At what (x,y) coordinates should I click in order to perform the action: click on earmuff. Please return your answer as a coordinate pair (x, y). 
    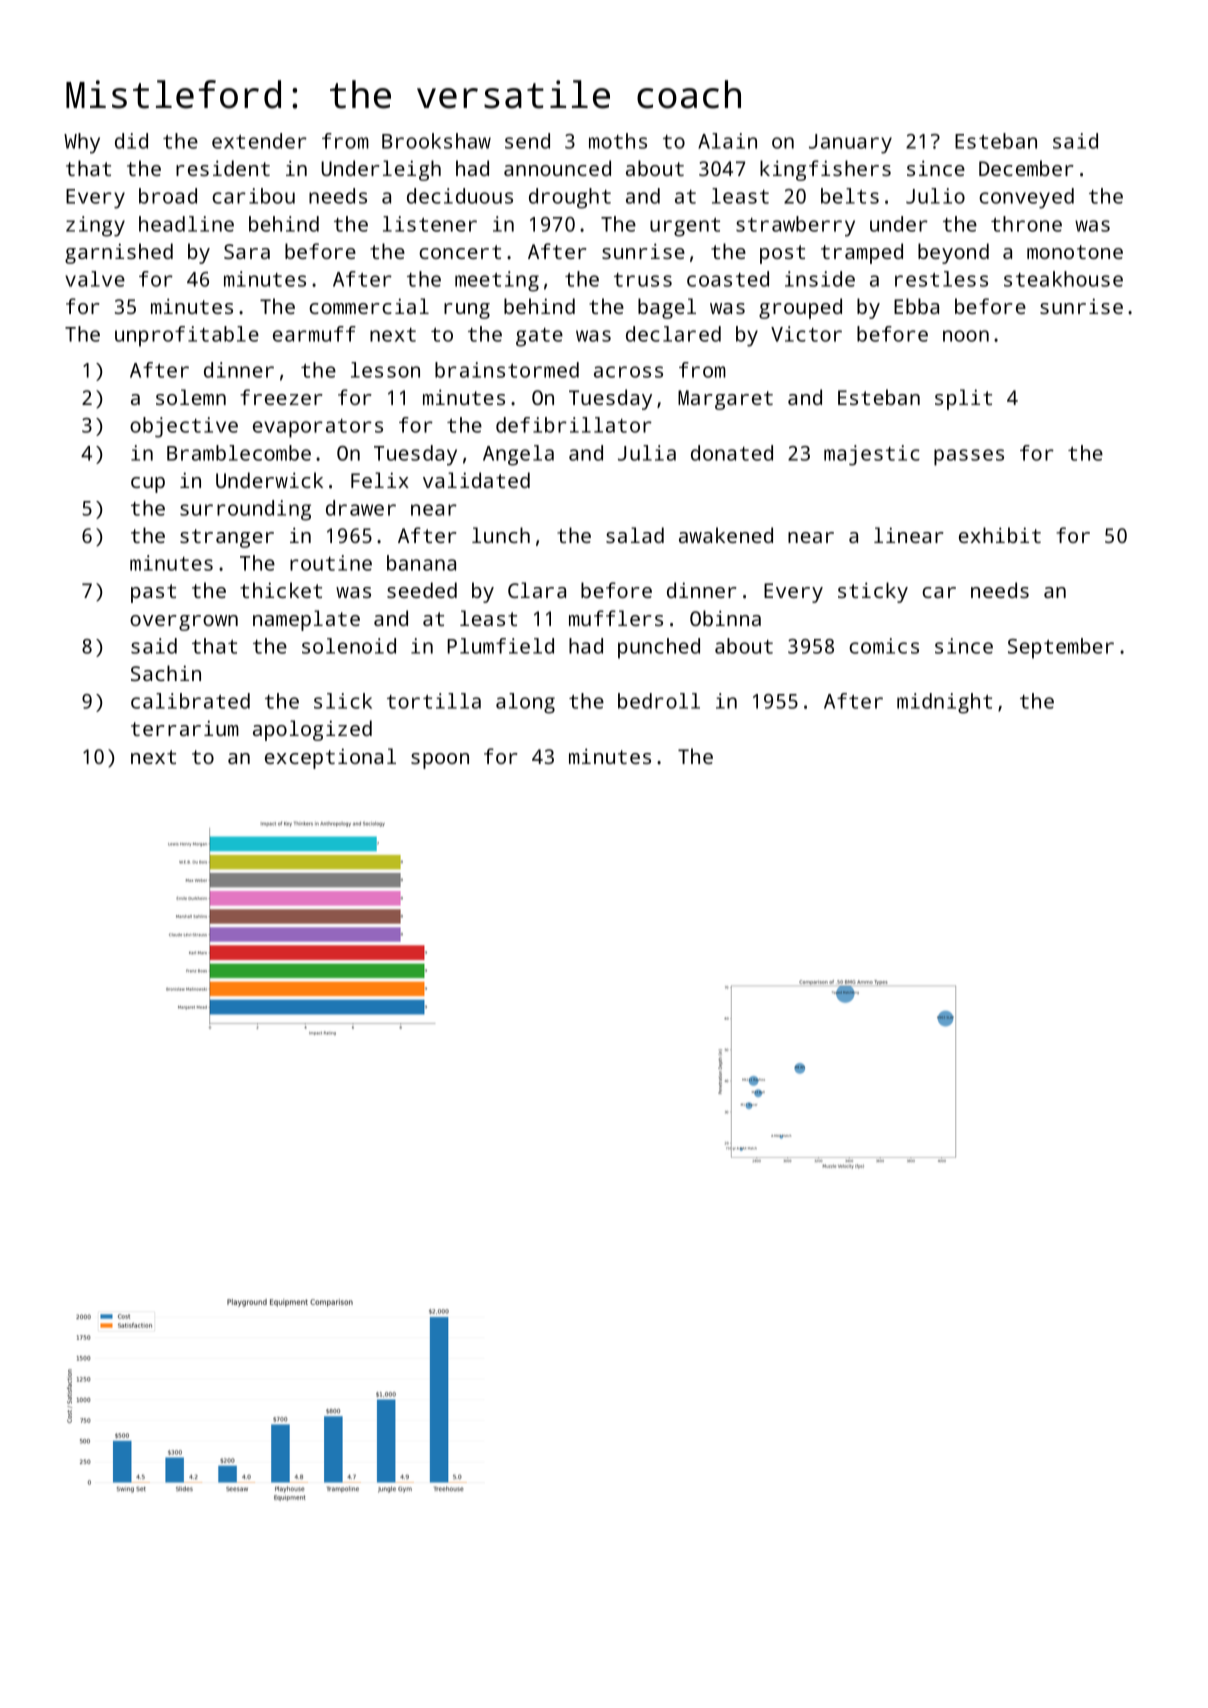
    Looking at the image, I should click on (314, 334).
